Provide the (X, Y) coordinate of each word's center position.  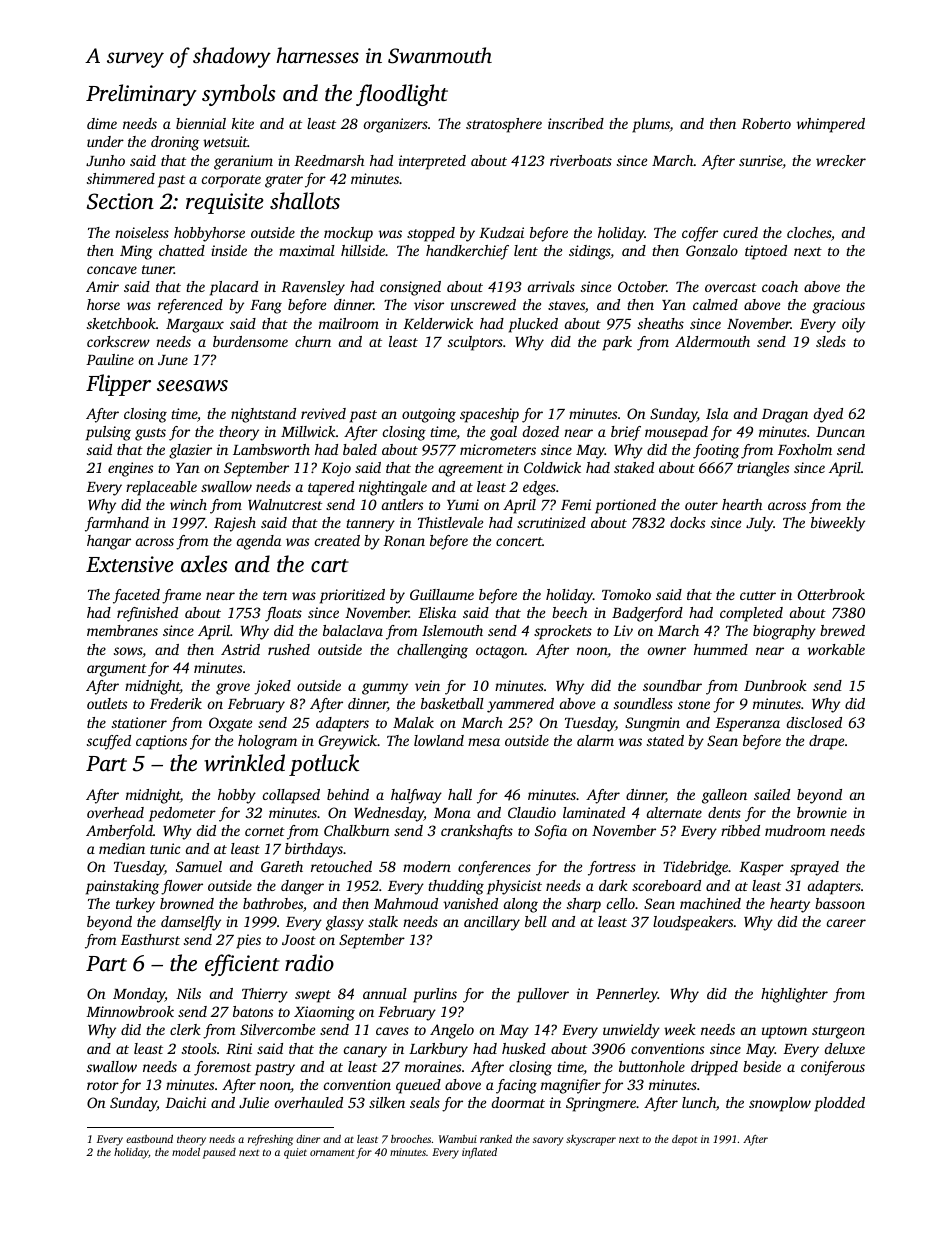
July (759, 524)
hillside (363, 250)
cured (740, 232)
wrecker (841, 160)
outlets (107, 703)
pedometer (182, 814)
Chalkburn (357, 830)
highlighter (794, 995)
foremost (222, 1068)
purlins (435, 995)
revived (323, 413)
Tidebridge (695, 868)
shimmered (121, 178)
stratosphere (504, 125)
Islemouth (452, 630)
